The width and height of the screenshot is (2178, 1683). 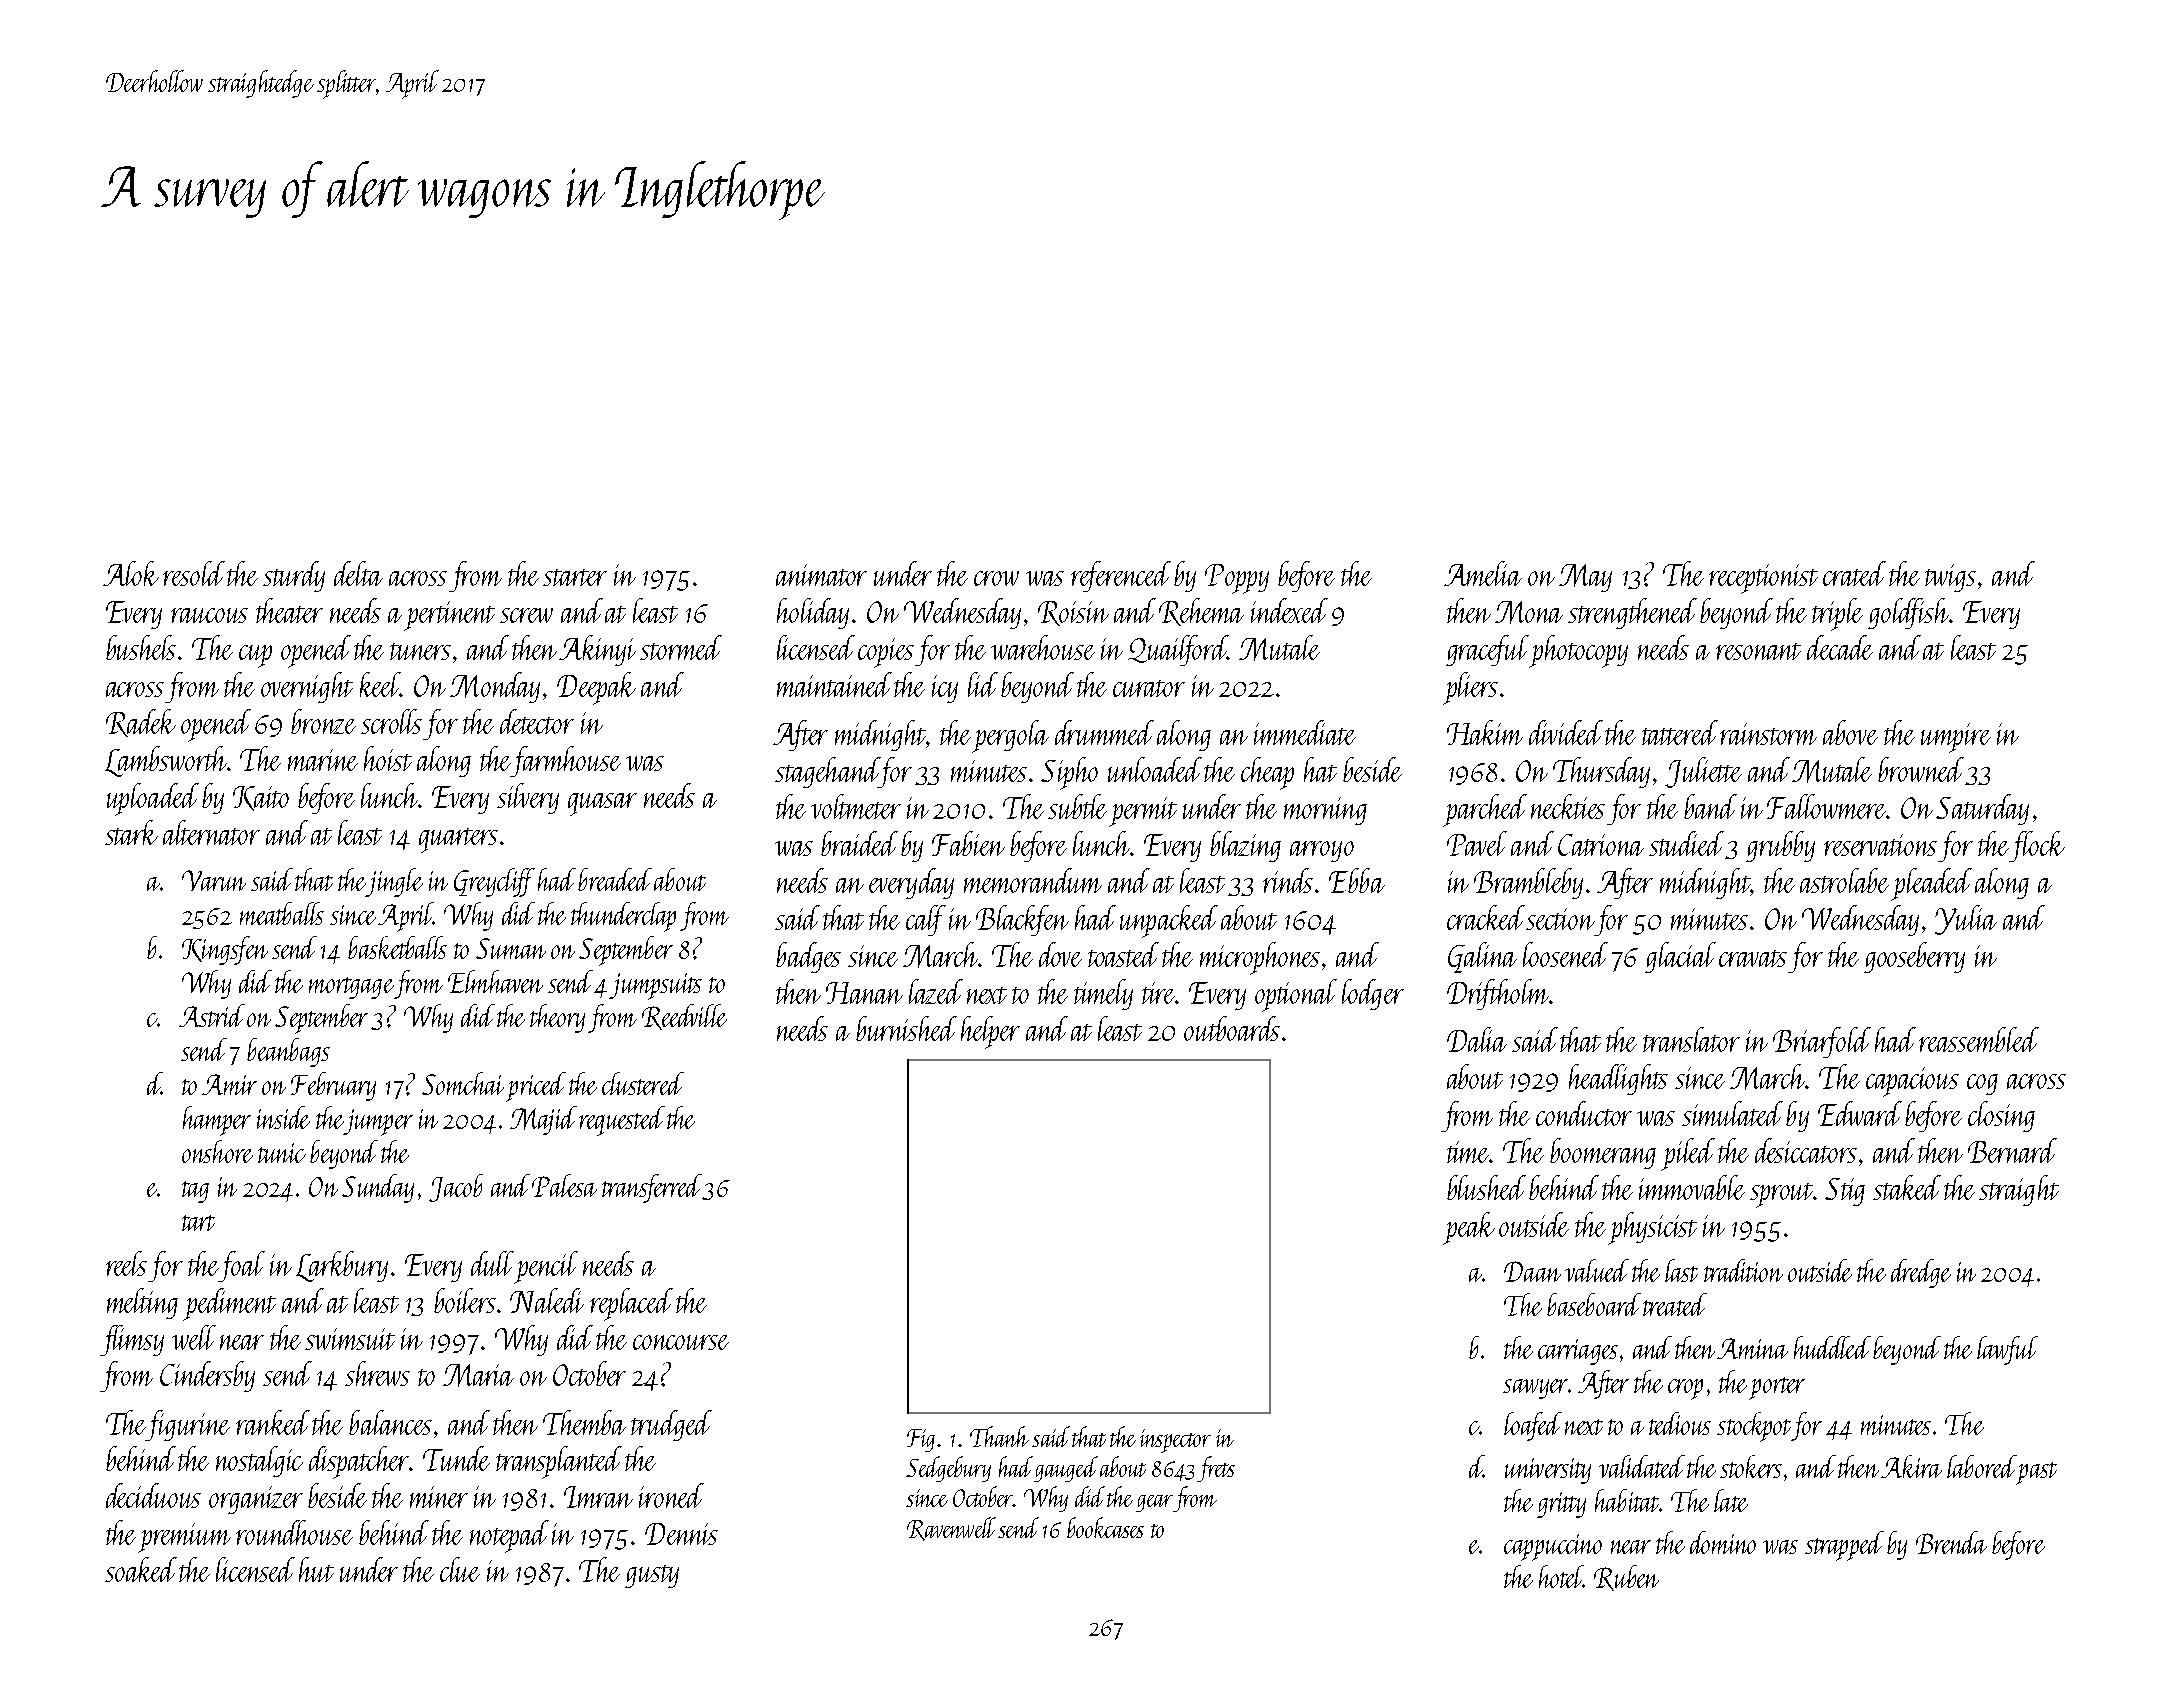 What do you see at coordinates (1854, 573) in the screenshot?
I see `crated` at bounding box center [1854, 573].
